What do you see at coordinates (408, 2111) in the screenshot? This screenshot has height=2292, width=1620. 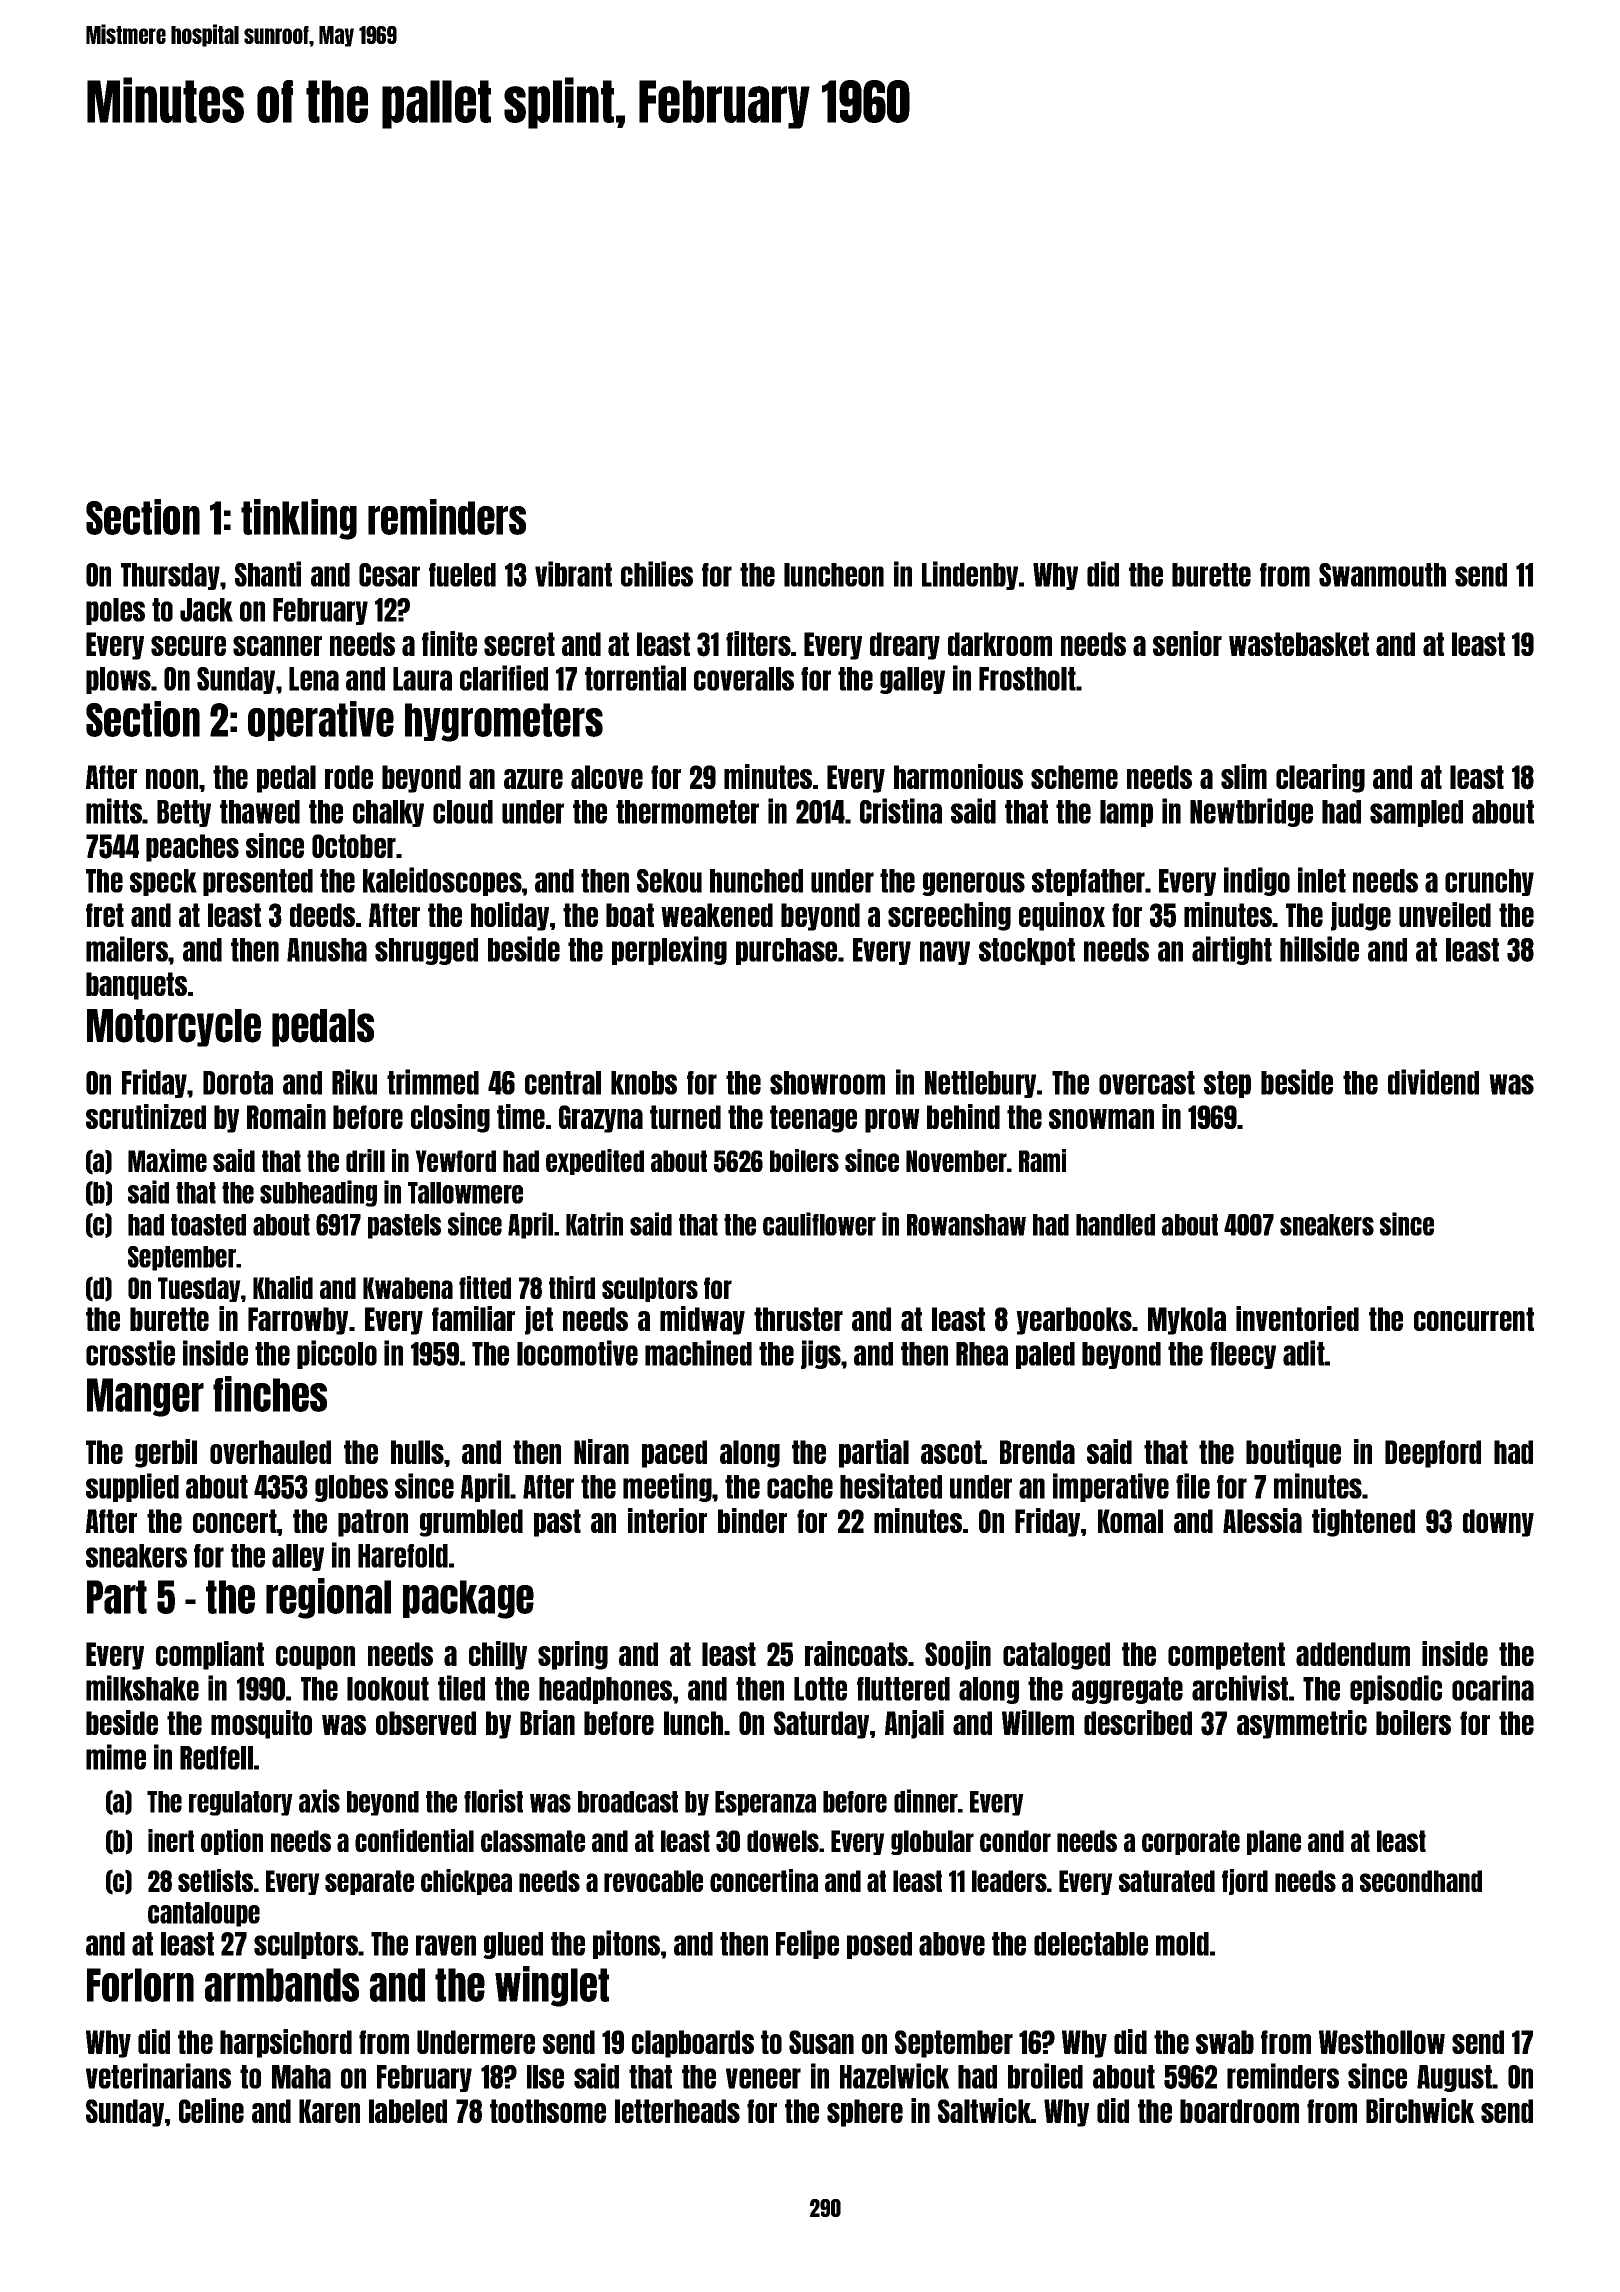 I see `labeled` at bounding box center [408, 2111].
